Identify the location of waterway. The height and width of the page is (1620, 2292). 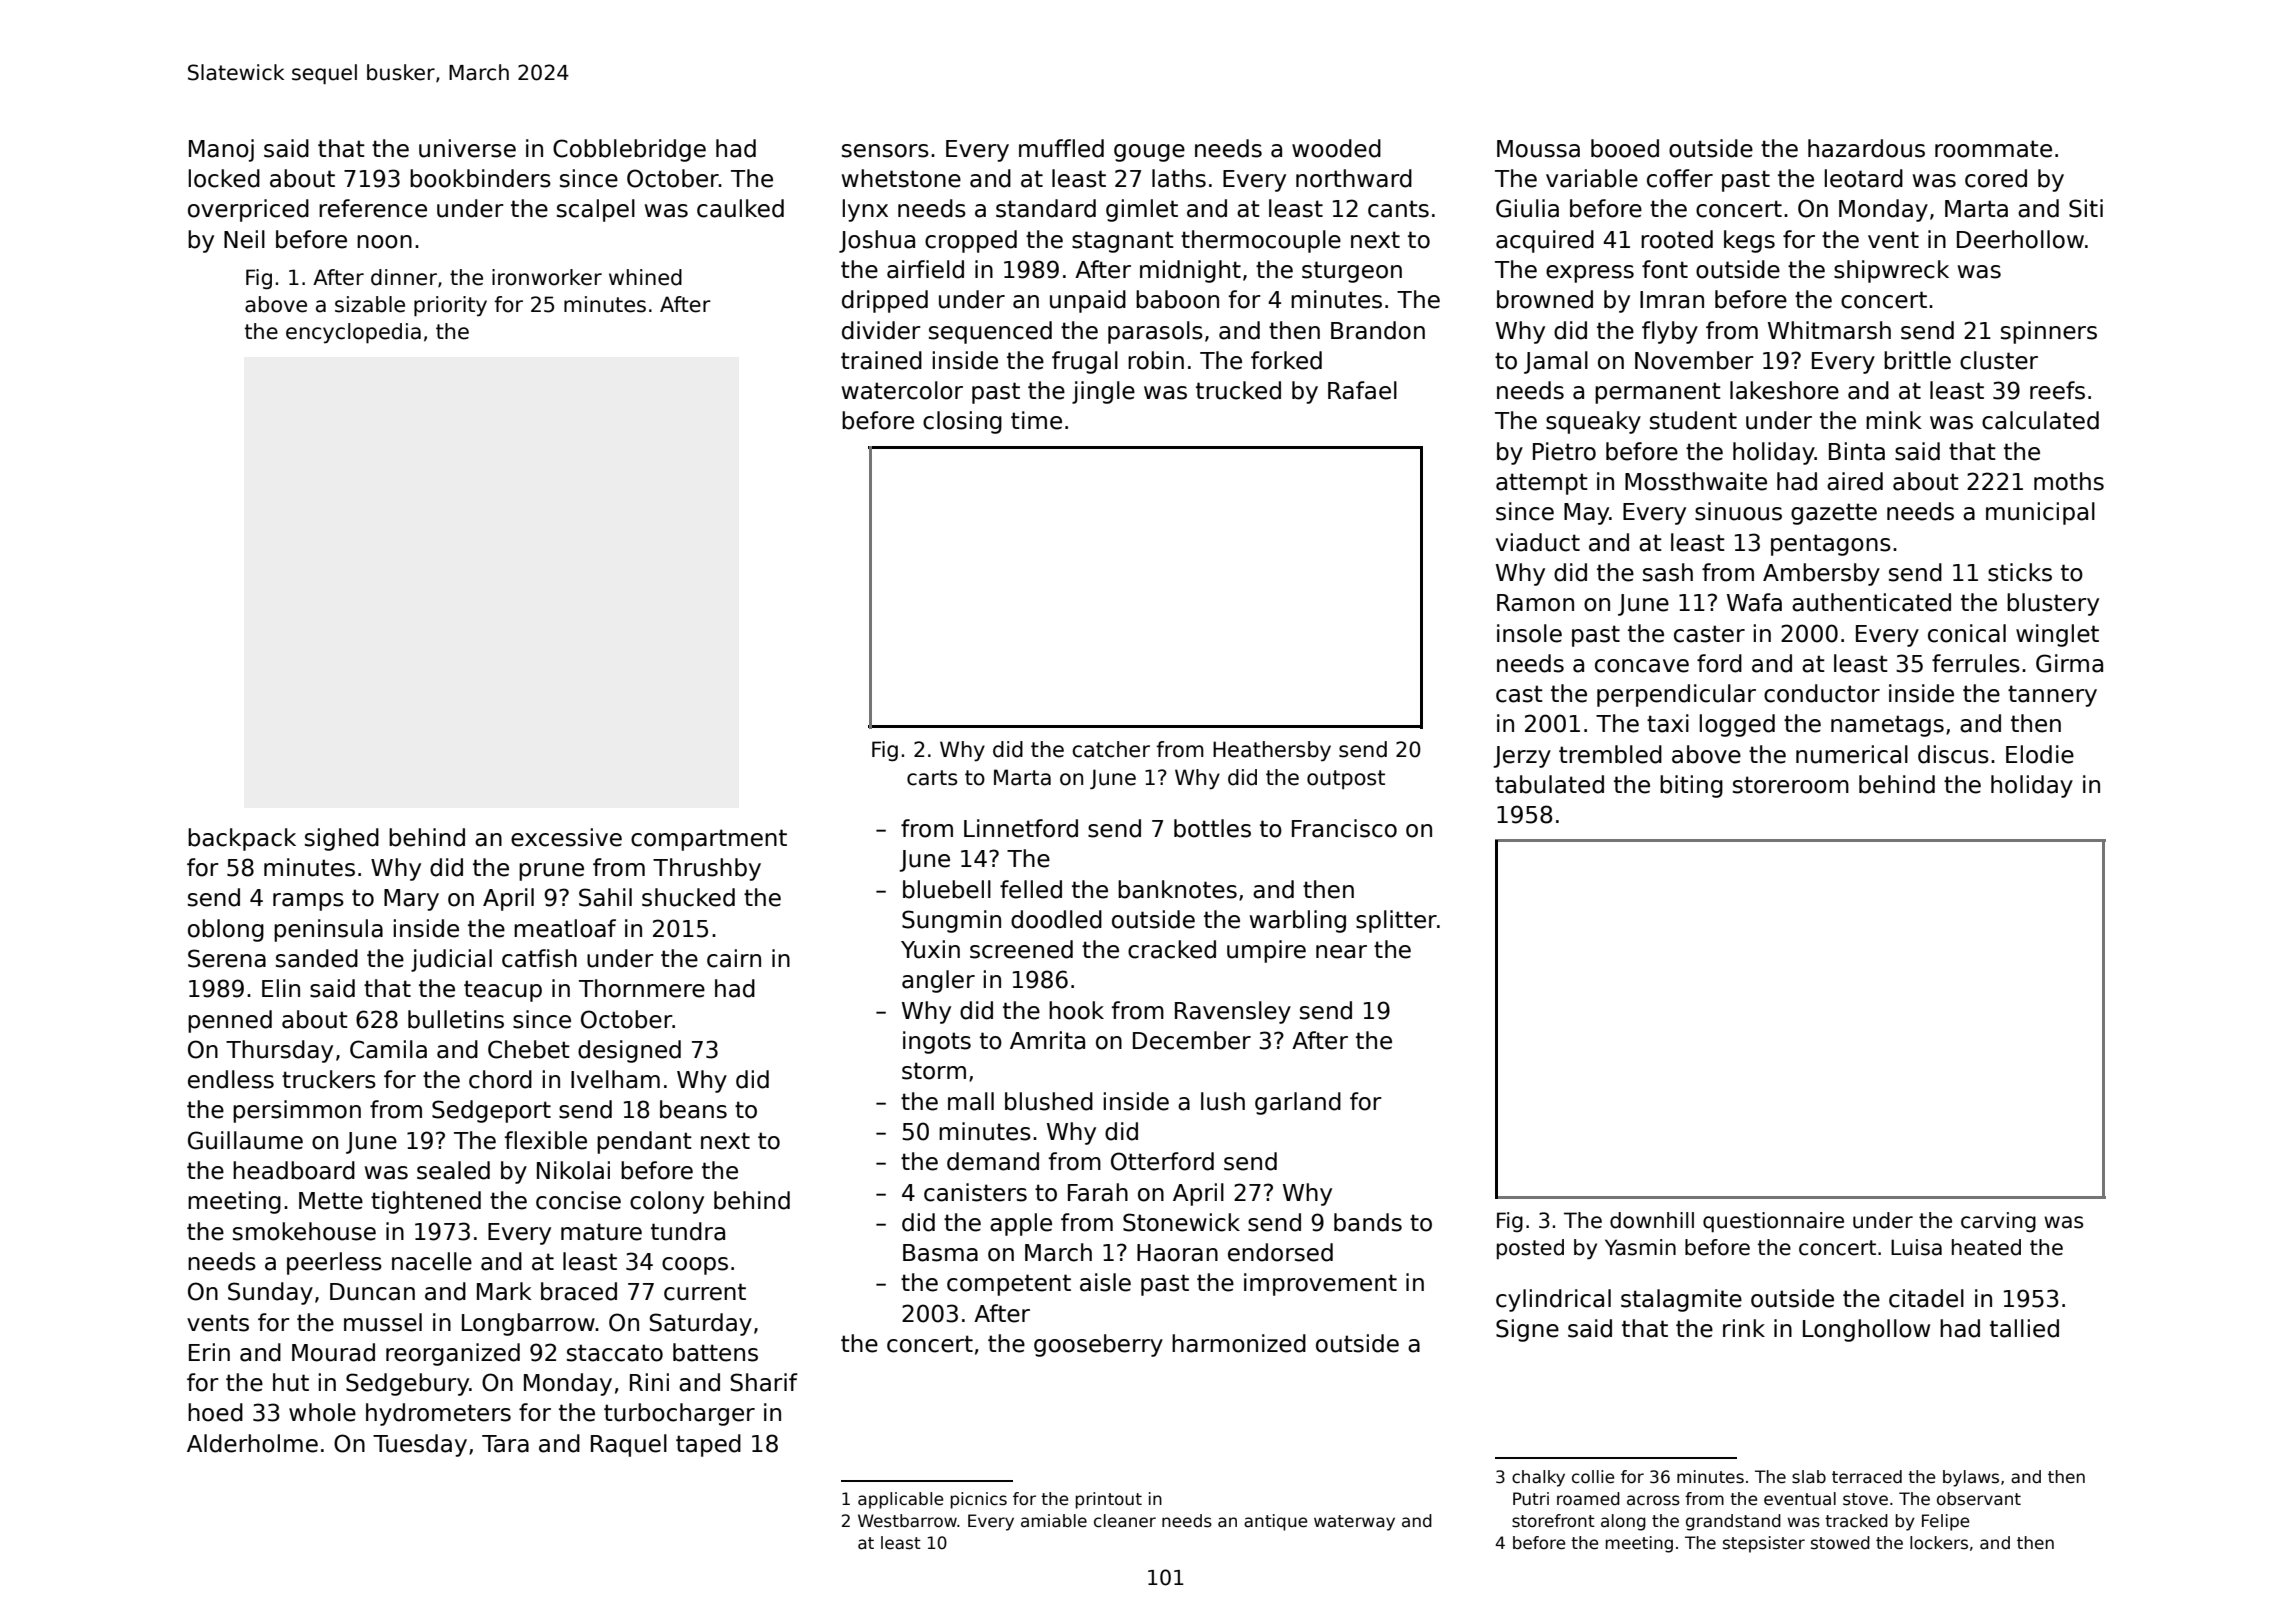
(1354, 1523).
